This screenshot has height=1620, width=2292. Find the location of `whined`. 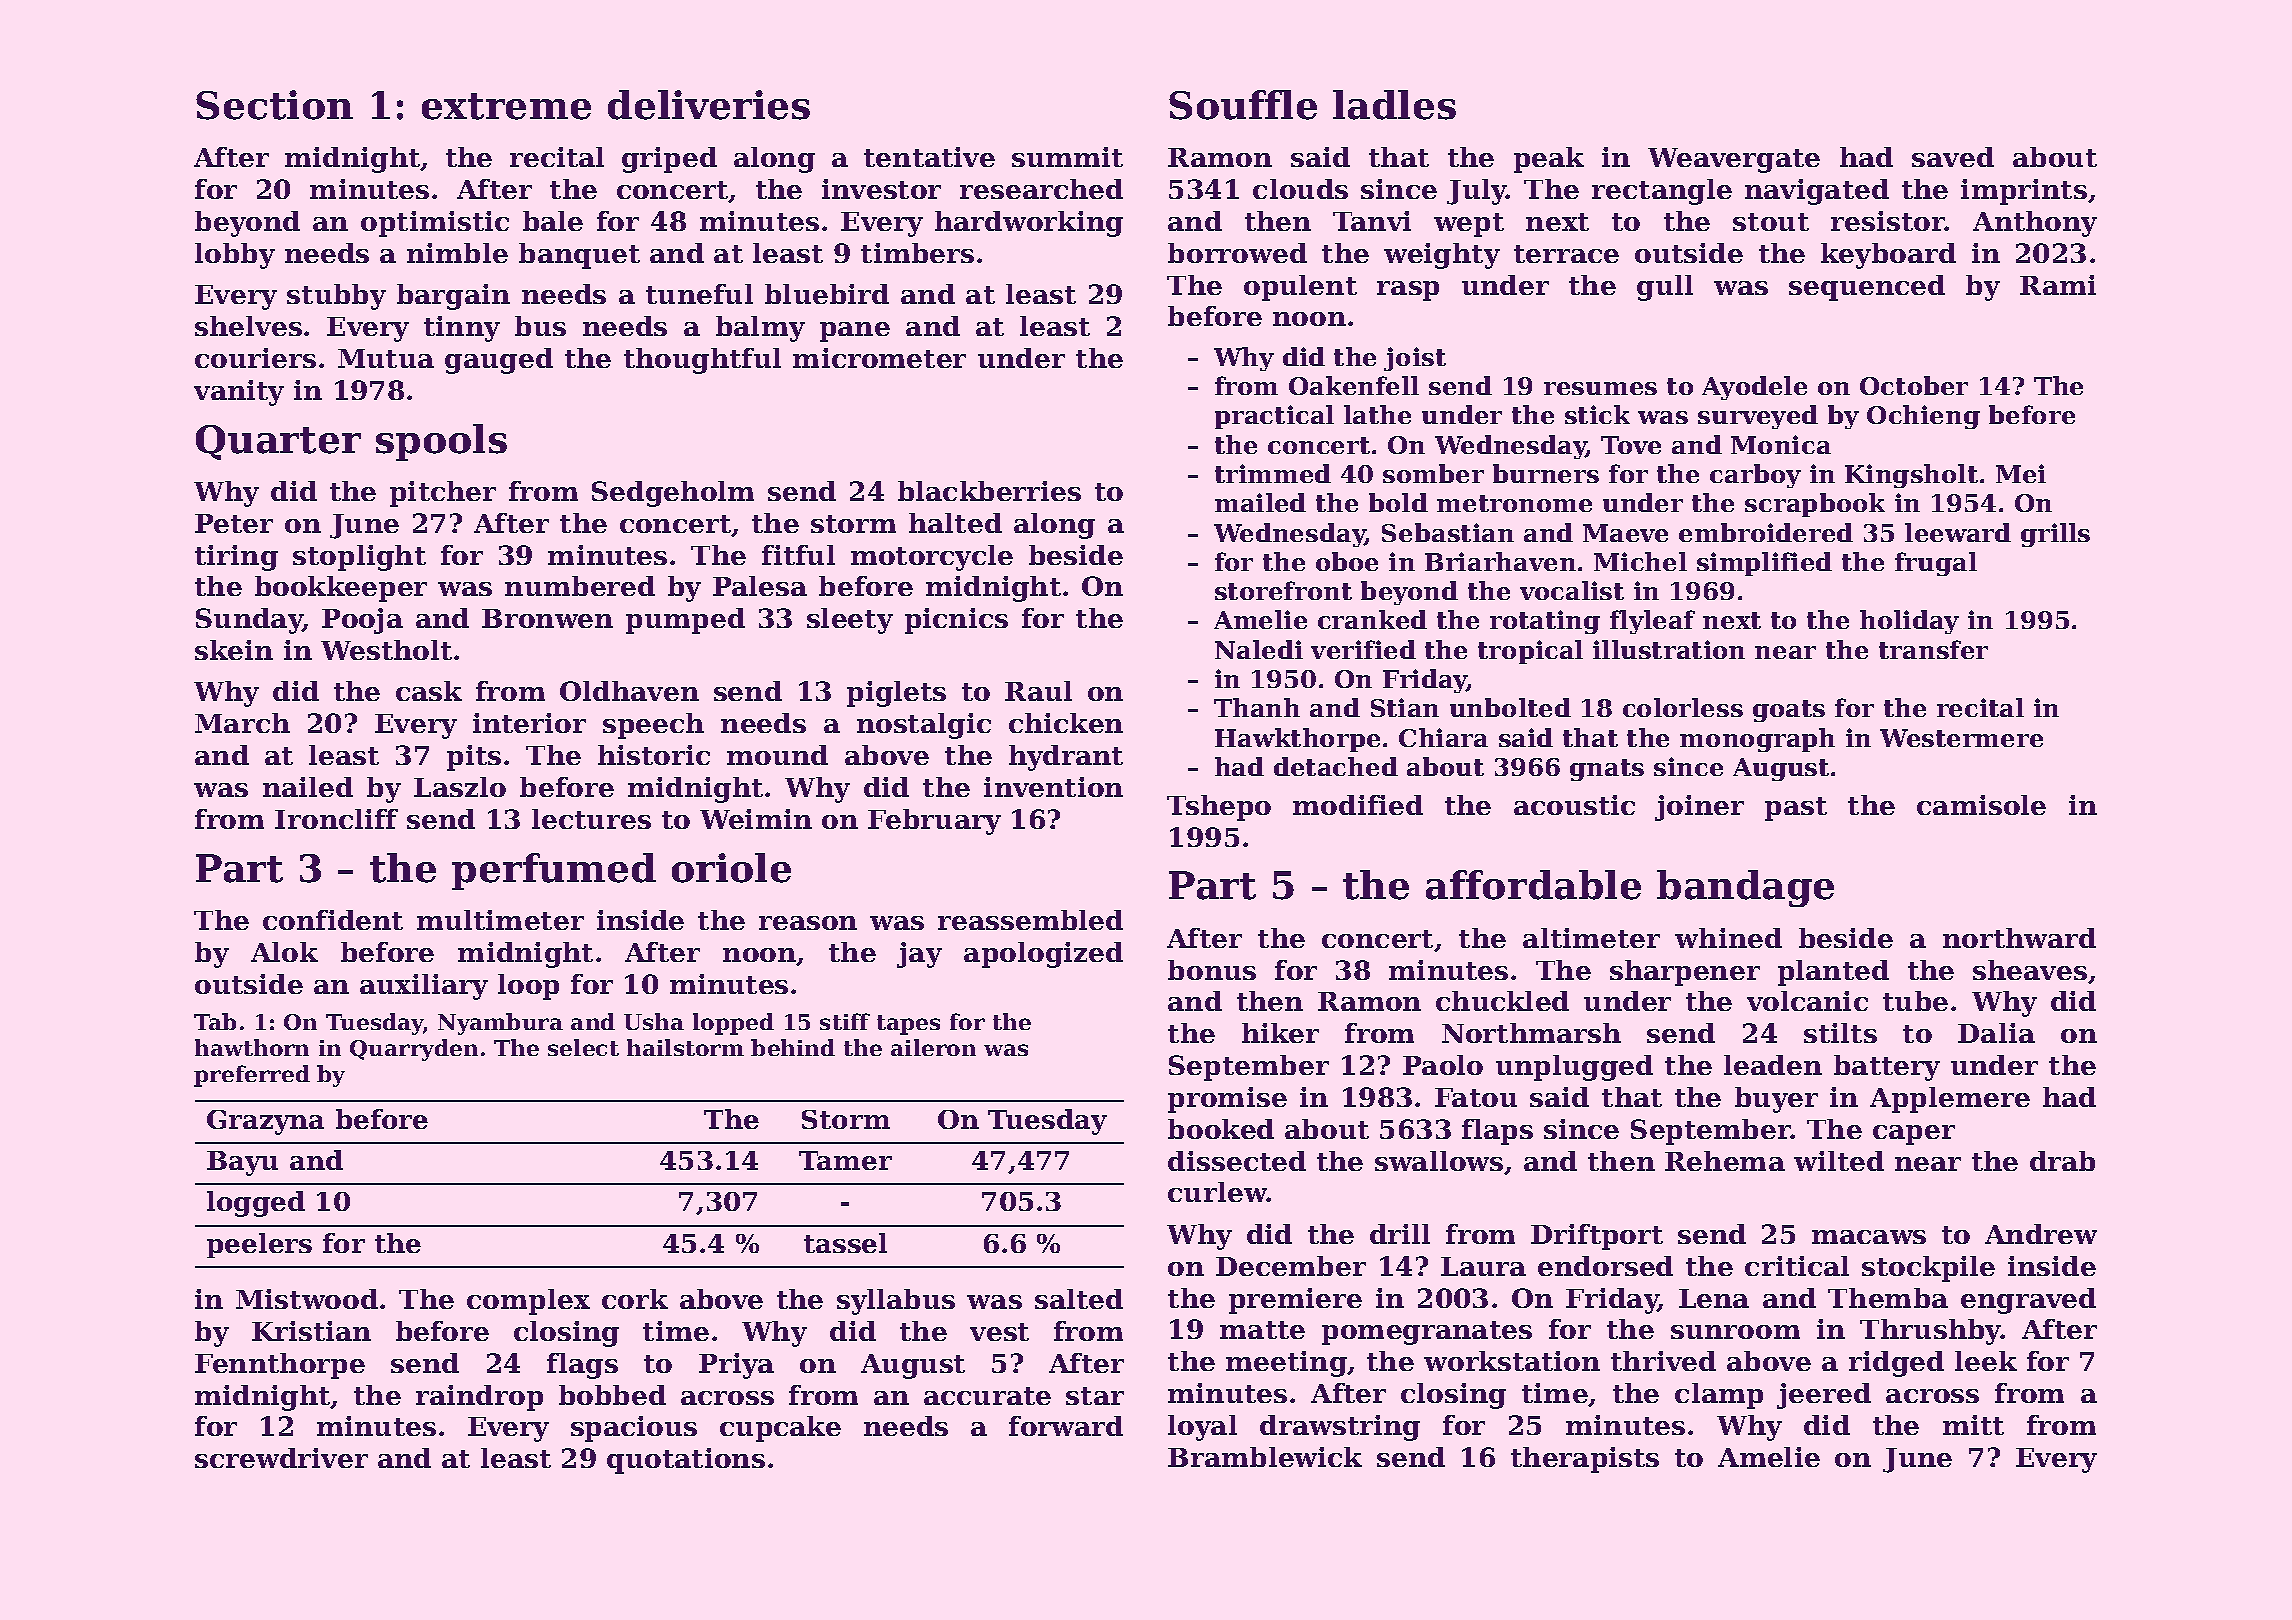

whined is located at coordinates (1728, 938).
